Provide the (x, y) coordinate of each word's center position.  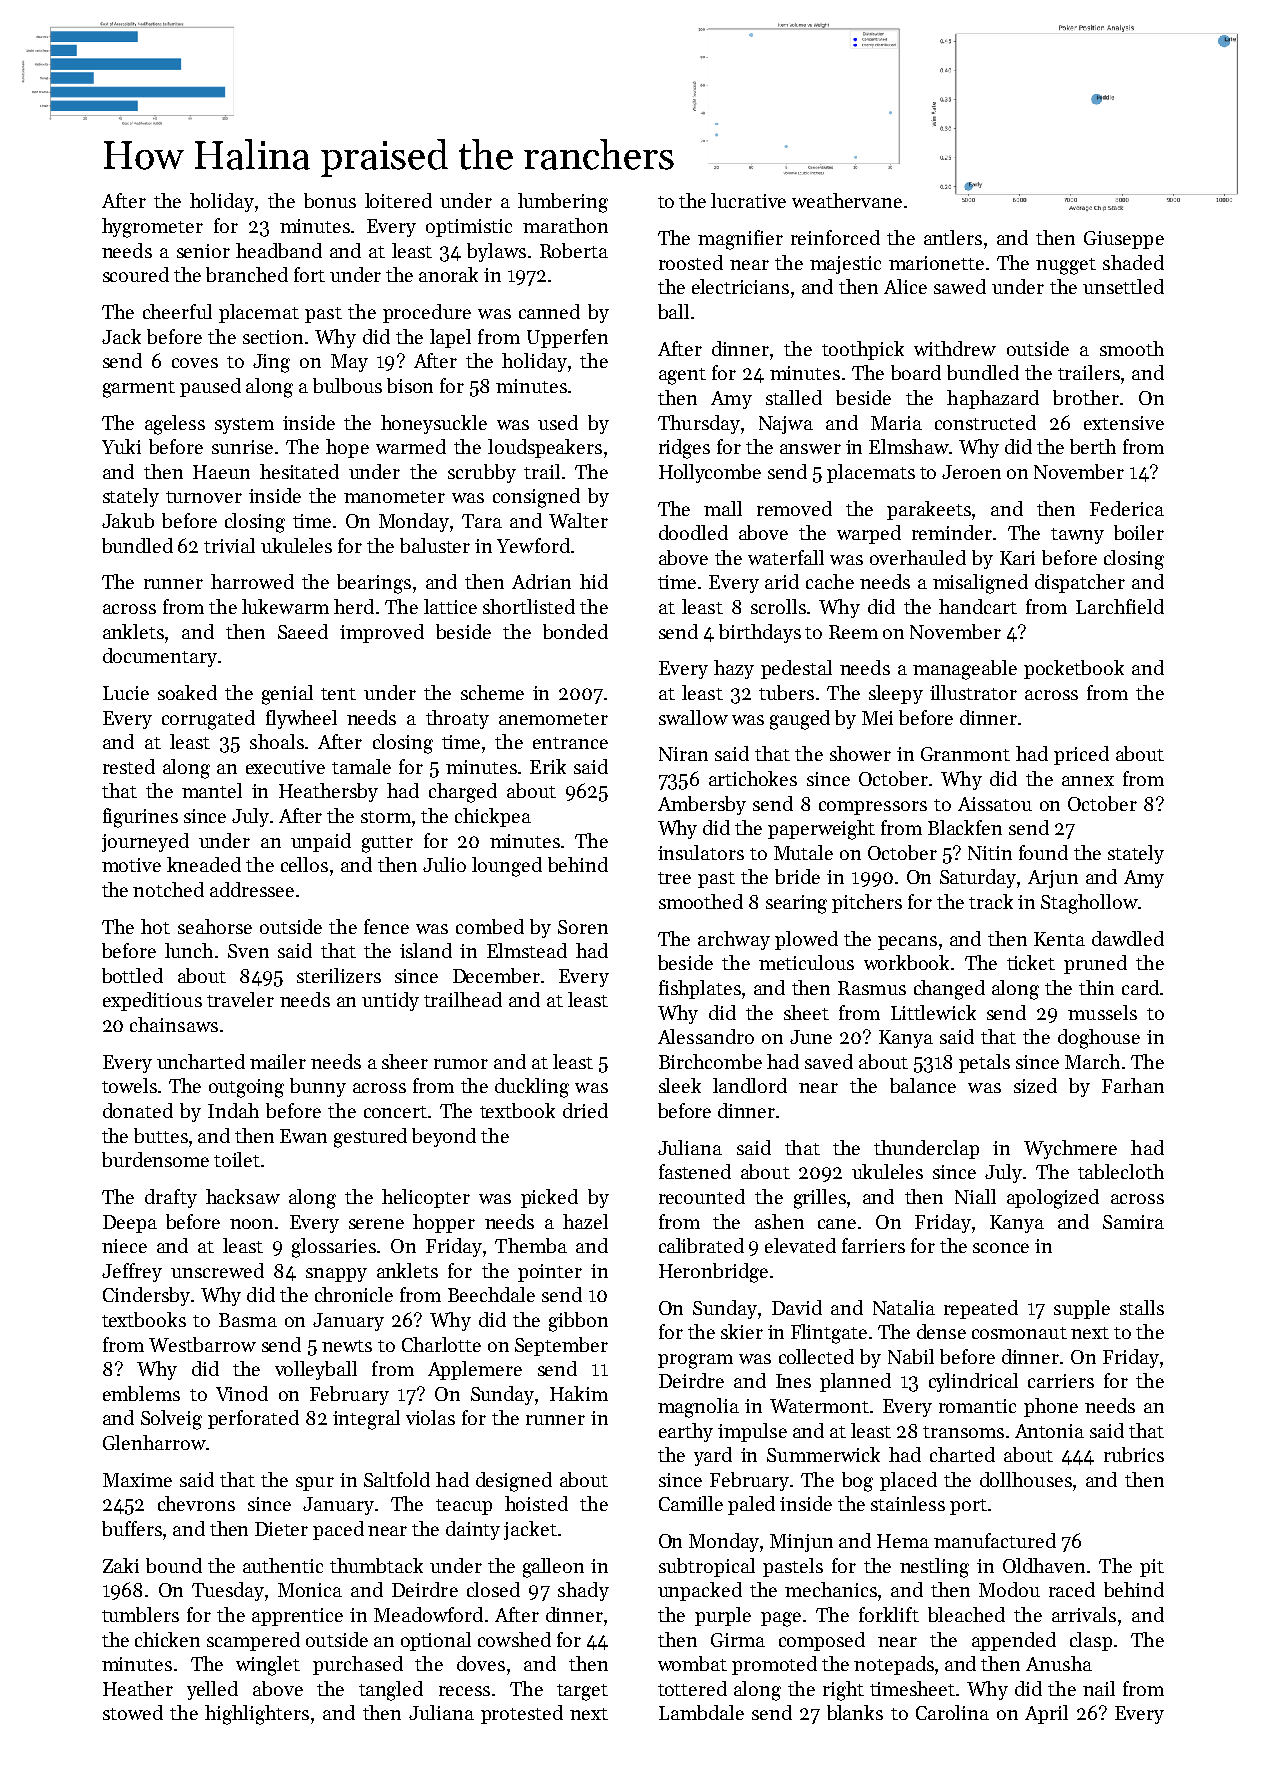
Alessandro (706, 1036)
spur (315, 1484)
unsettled (1123, 286)
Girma (738, 1640)
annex (1088, 781)
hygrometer (152, 228)
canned (549, 311)
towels (129, 1085)
